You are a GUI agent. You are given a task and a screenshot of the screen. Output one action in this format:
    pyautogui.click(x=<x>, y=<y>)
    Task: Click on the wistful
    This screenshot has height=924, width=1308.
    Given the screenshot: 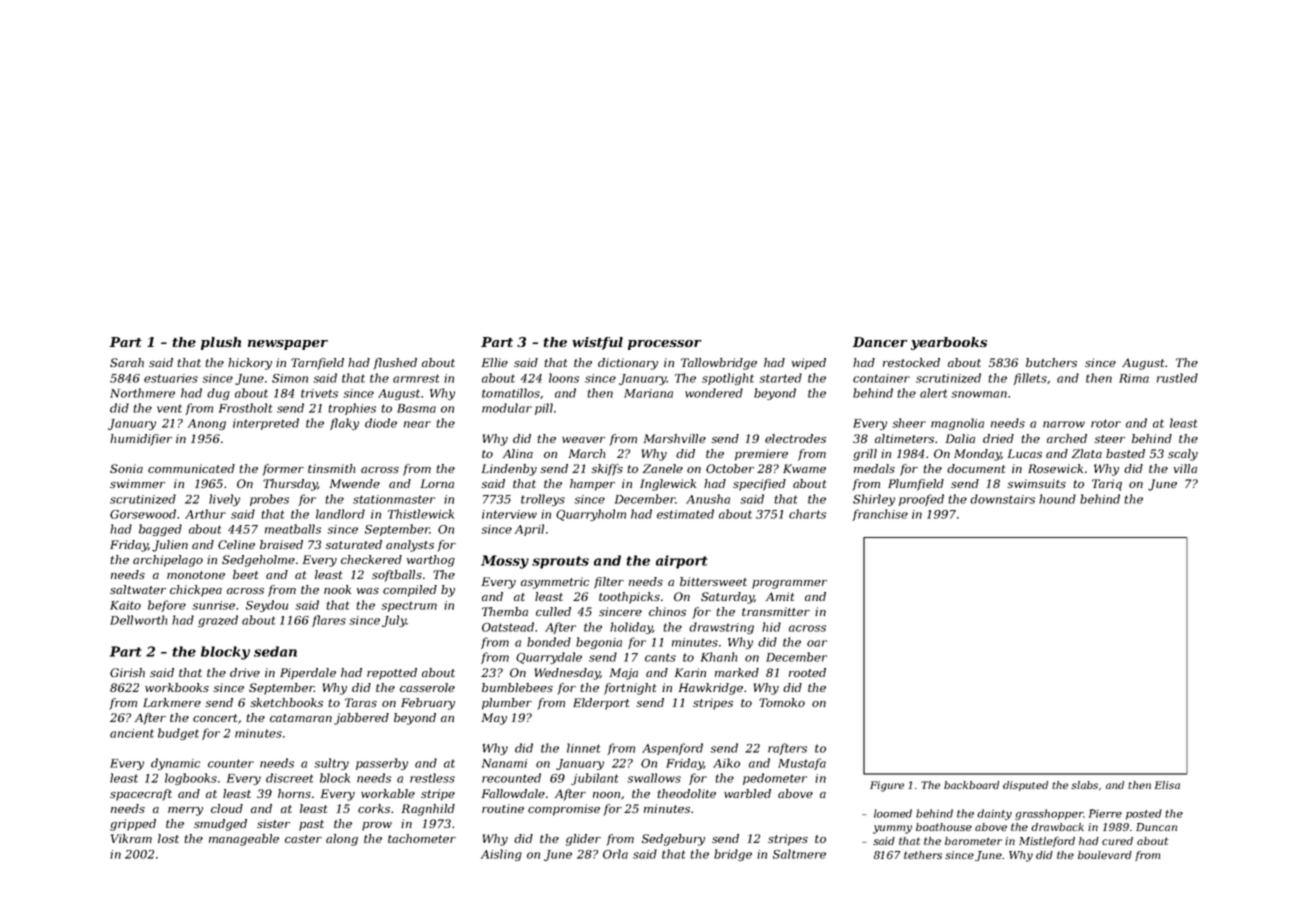 What is the action you would take?
    pyautogui.click(x=597, y=343)
